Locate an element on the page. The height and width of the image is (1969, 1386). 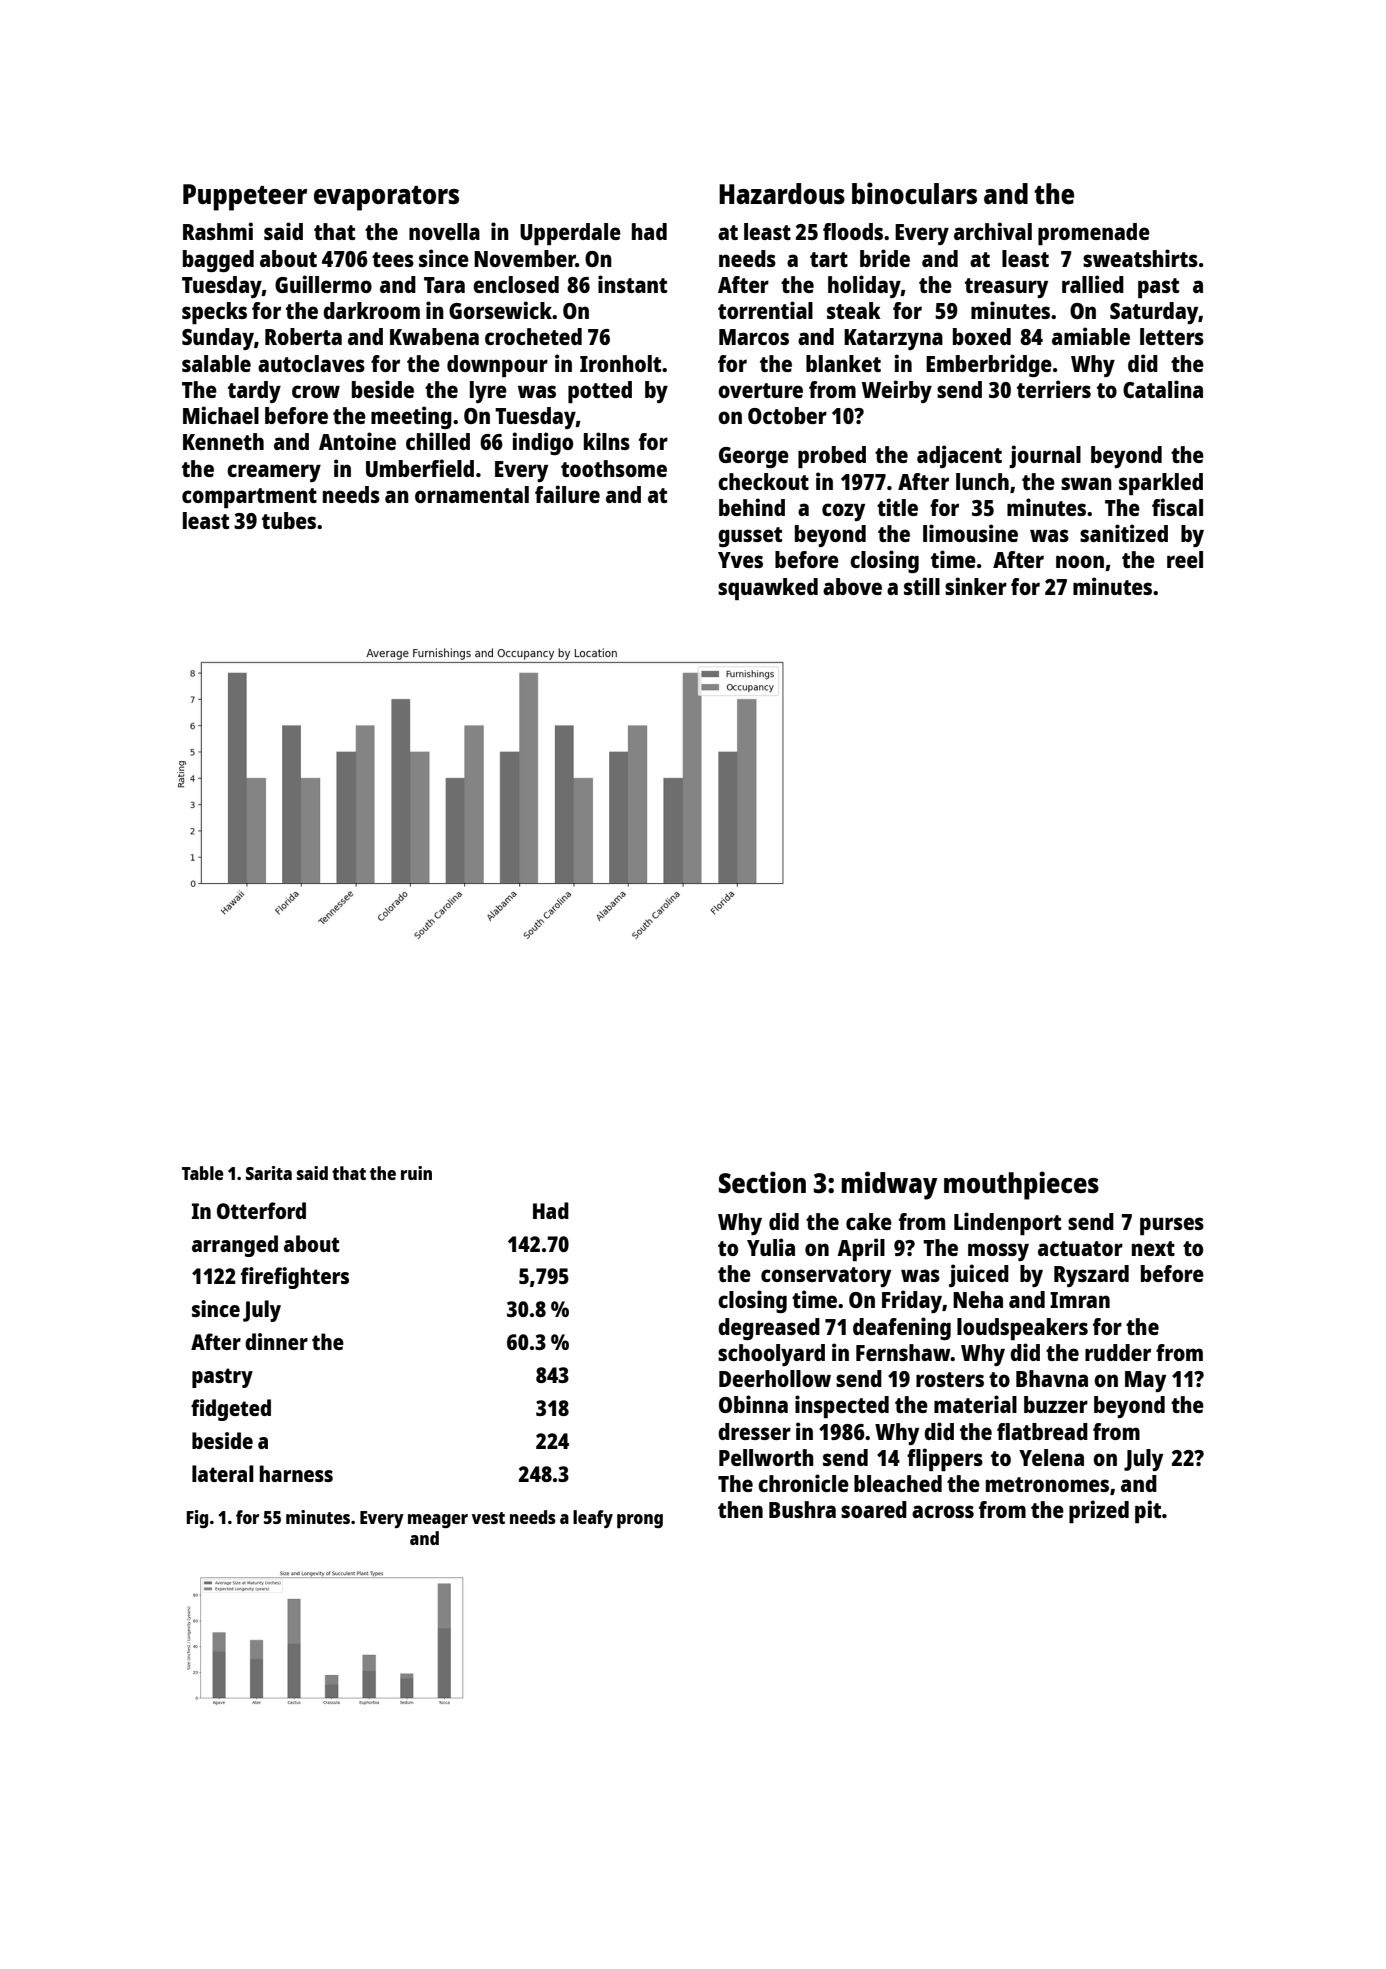
prized is located at coordinates (1099, 1511).
